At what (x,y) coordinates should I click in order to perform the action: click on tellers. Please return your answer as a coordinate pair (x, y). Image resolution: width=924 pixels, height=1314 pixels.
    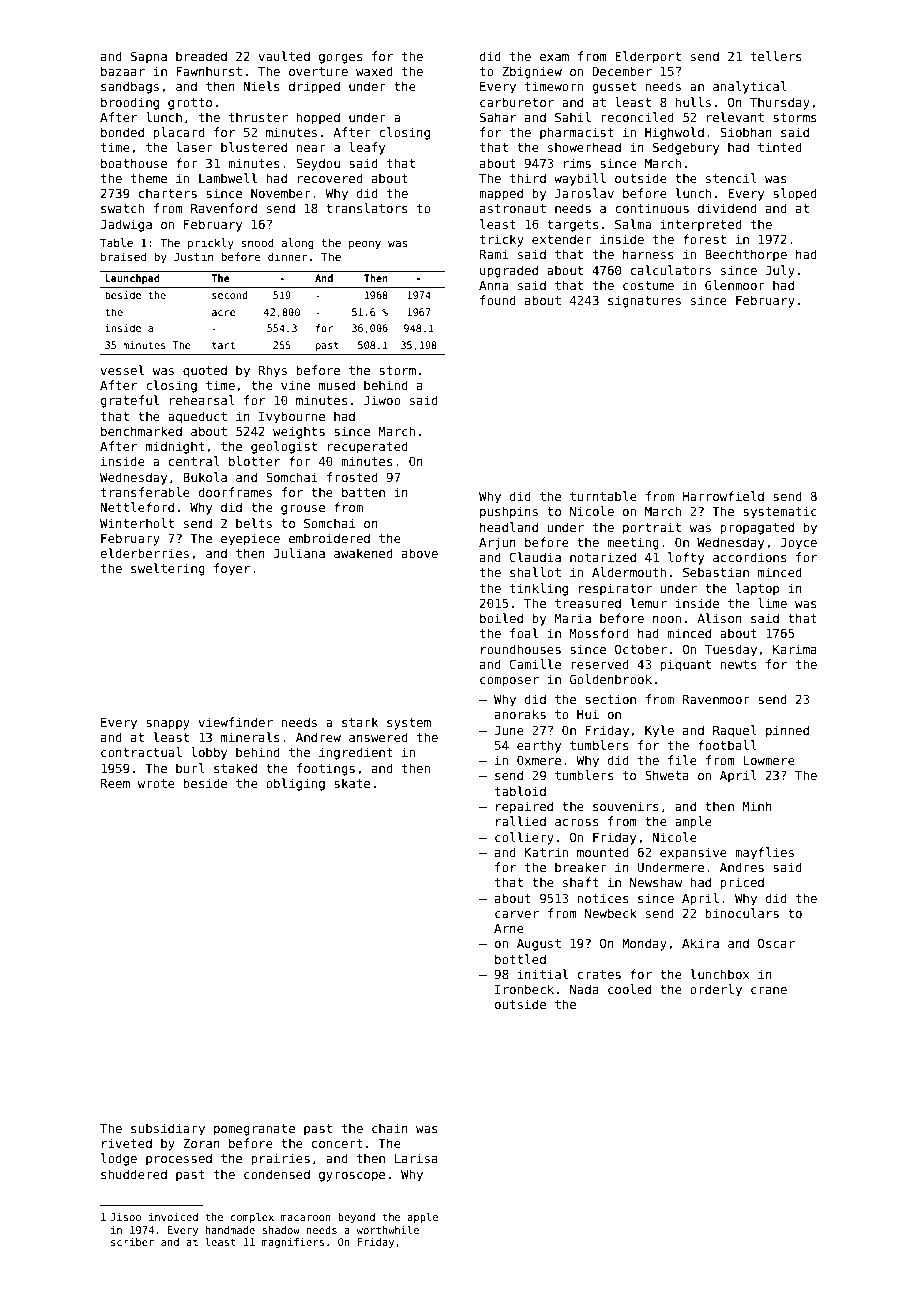
    Looking at the image, I should click on (776, 56).
